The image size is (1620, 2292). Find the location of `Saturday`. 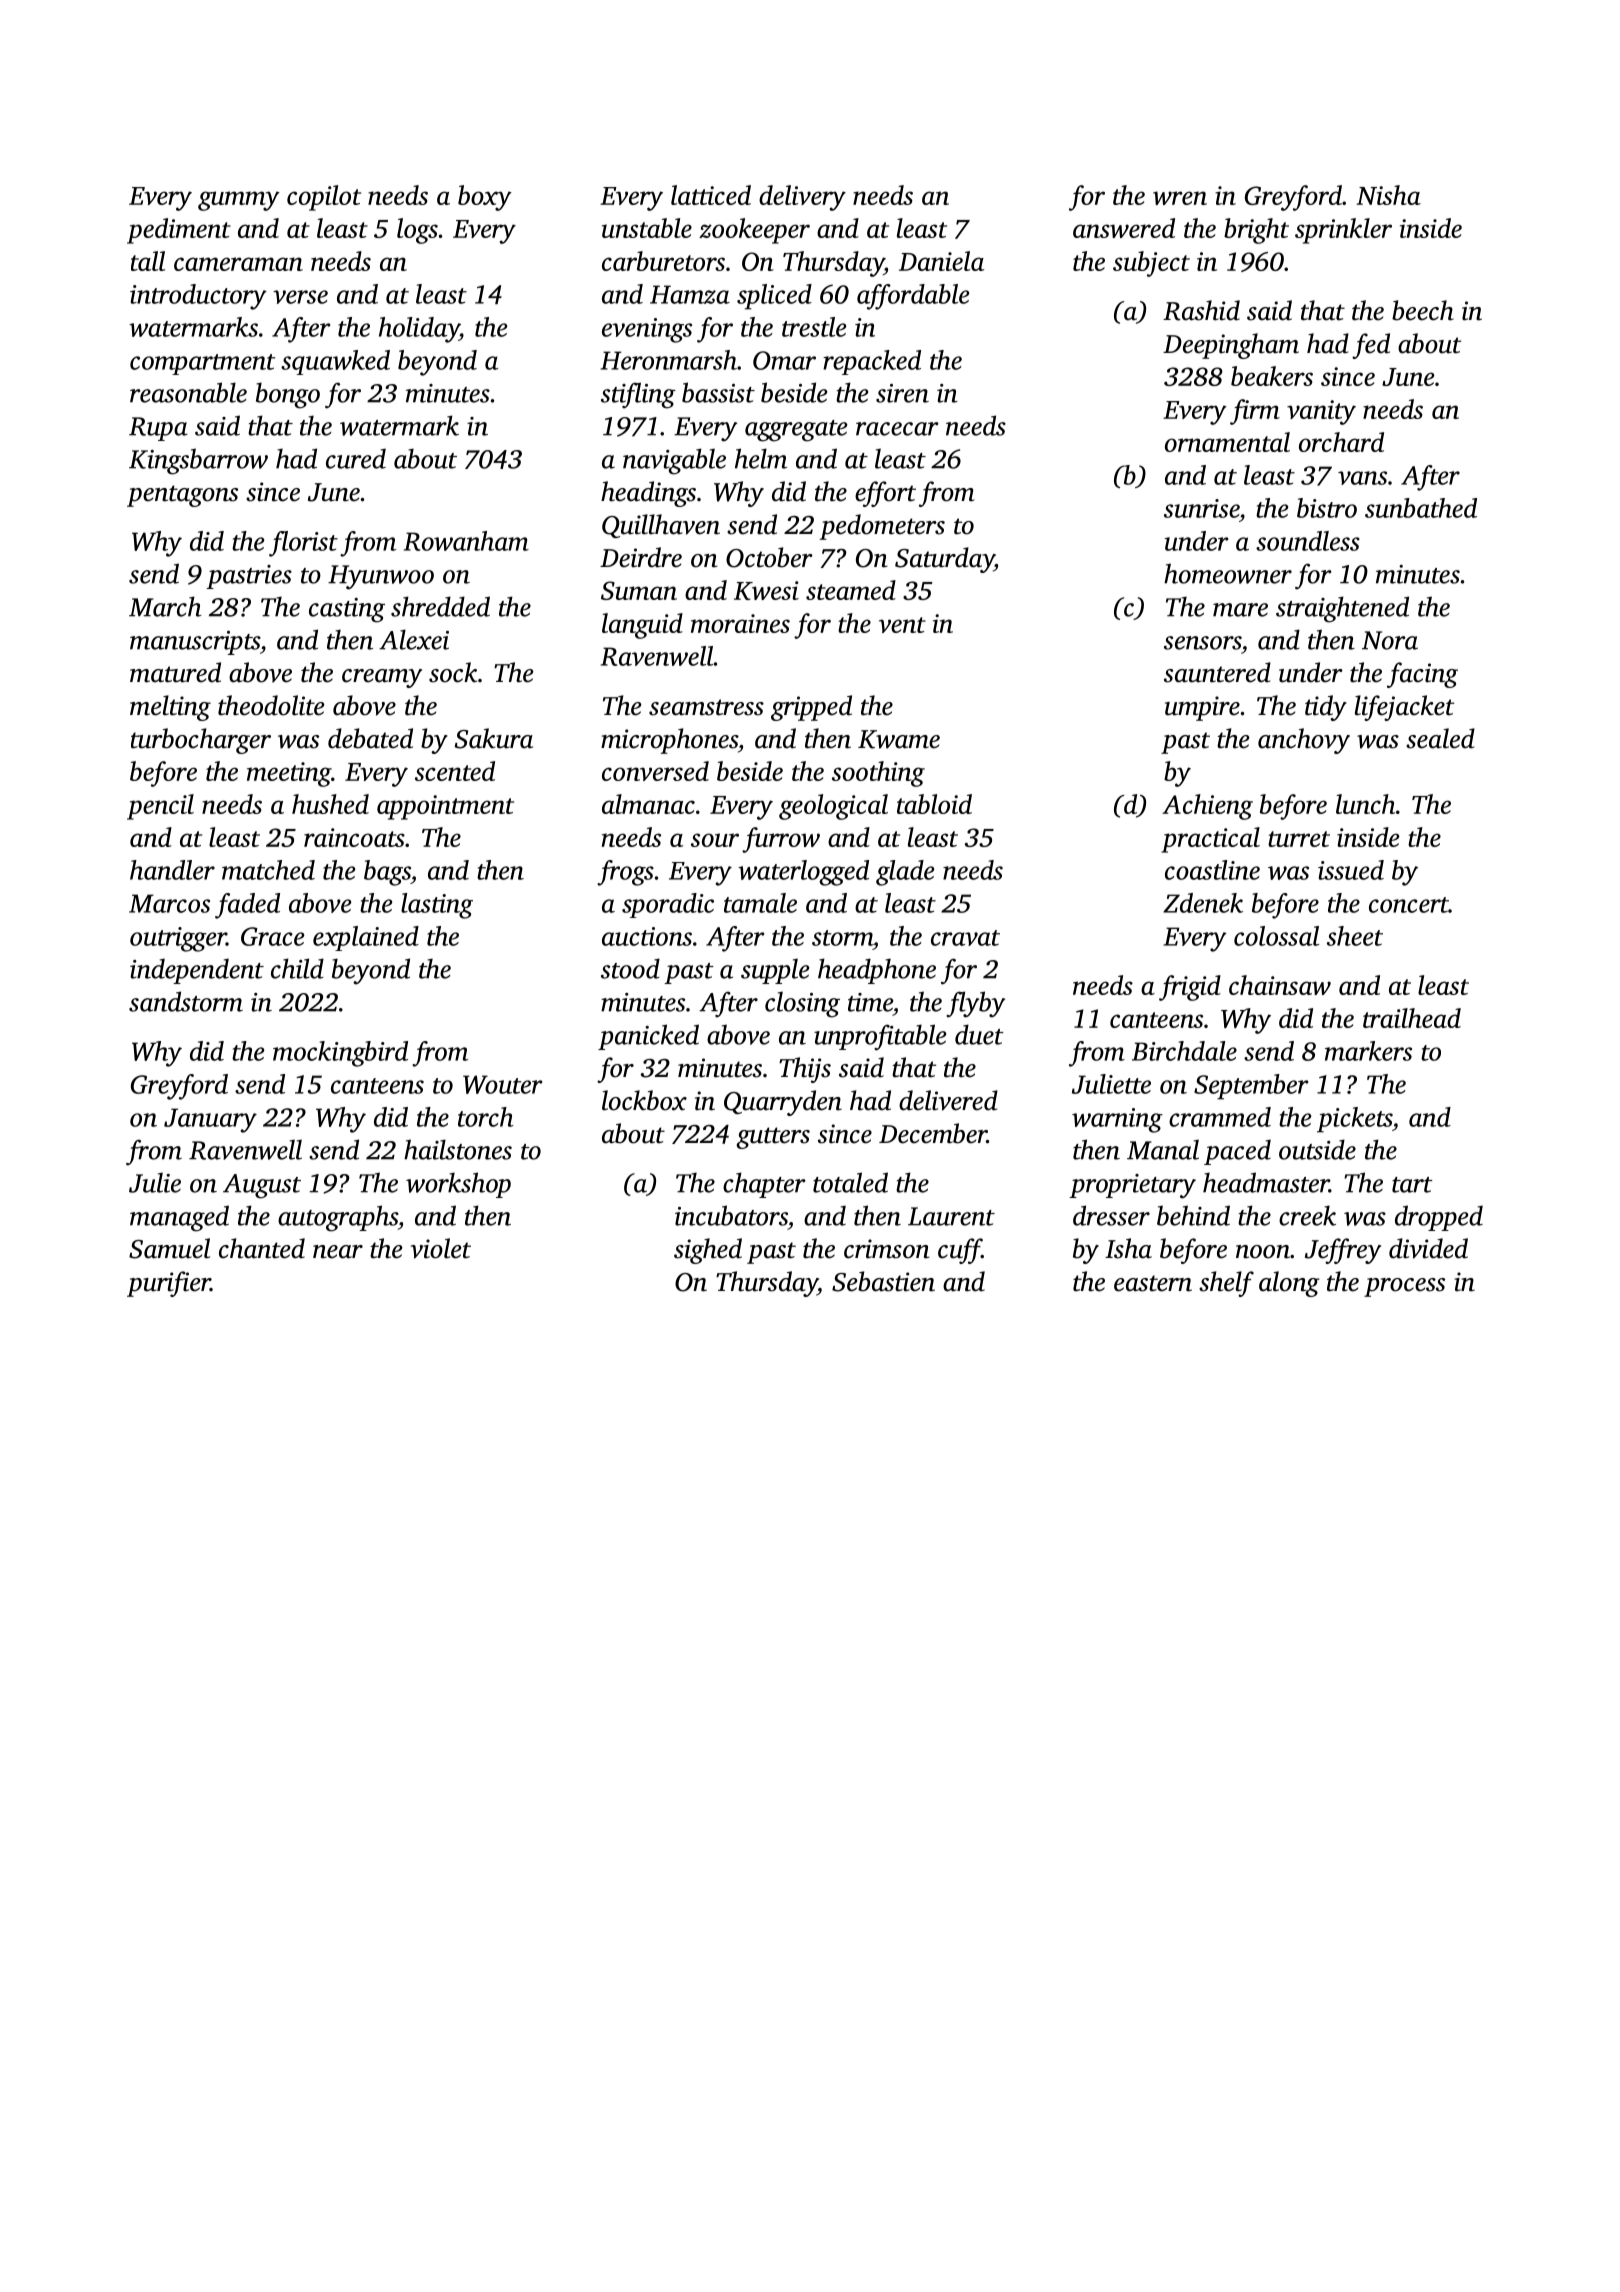

Saturday is located at coordinates (944, 560).
